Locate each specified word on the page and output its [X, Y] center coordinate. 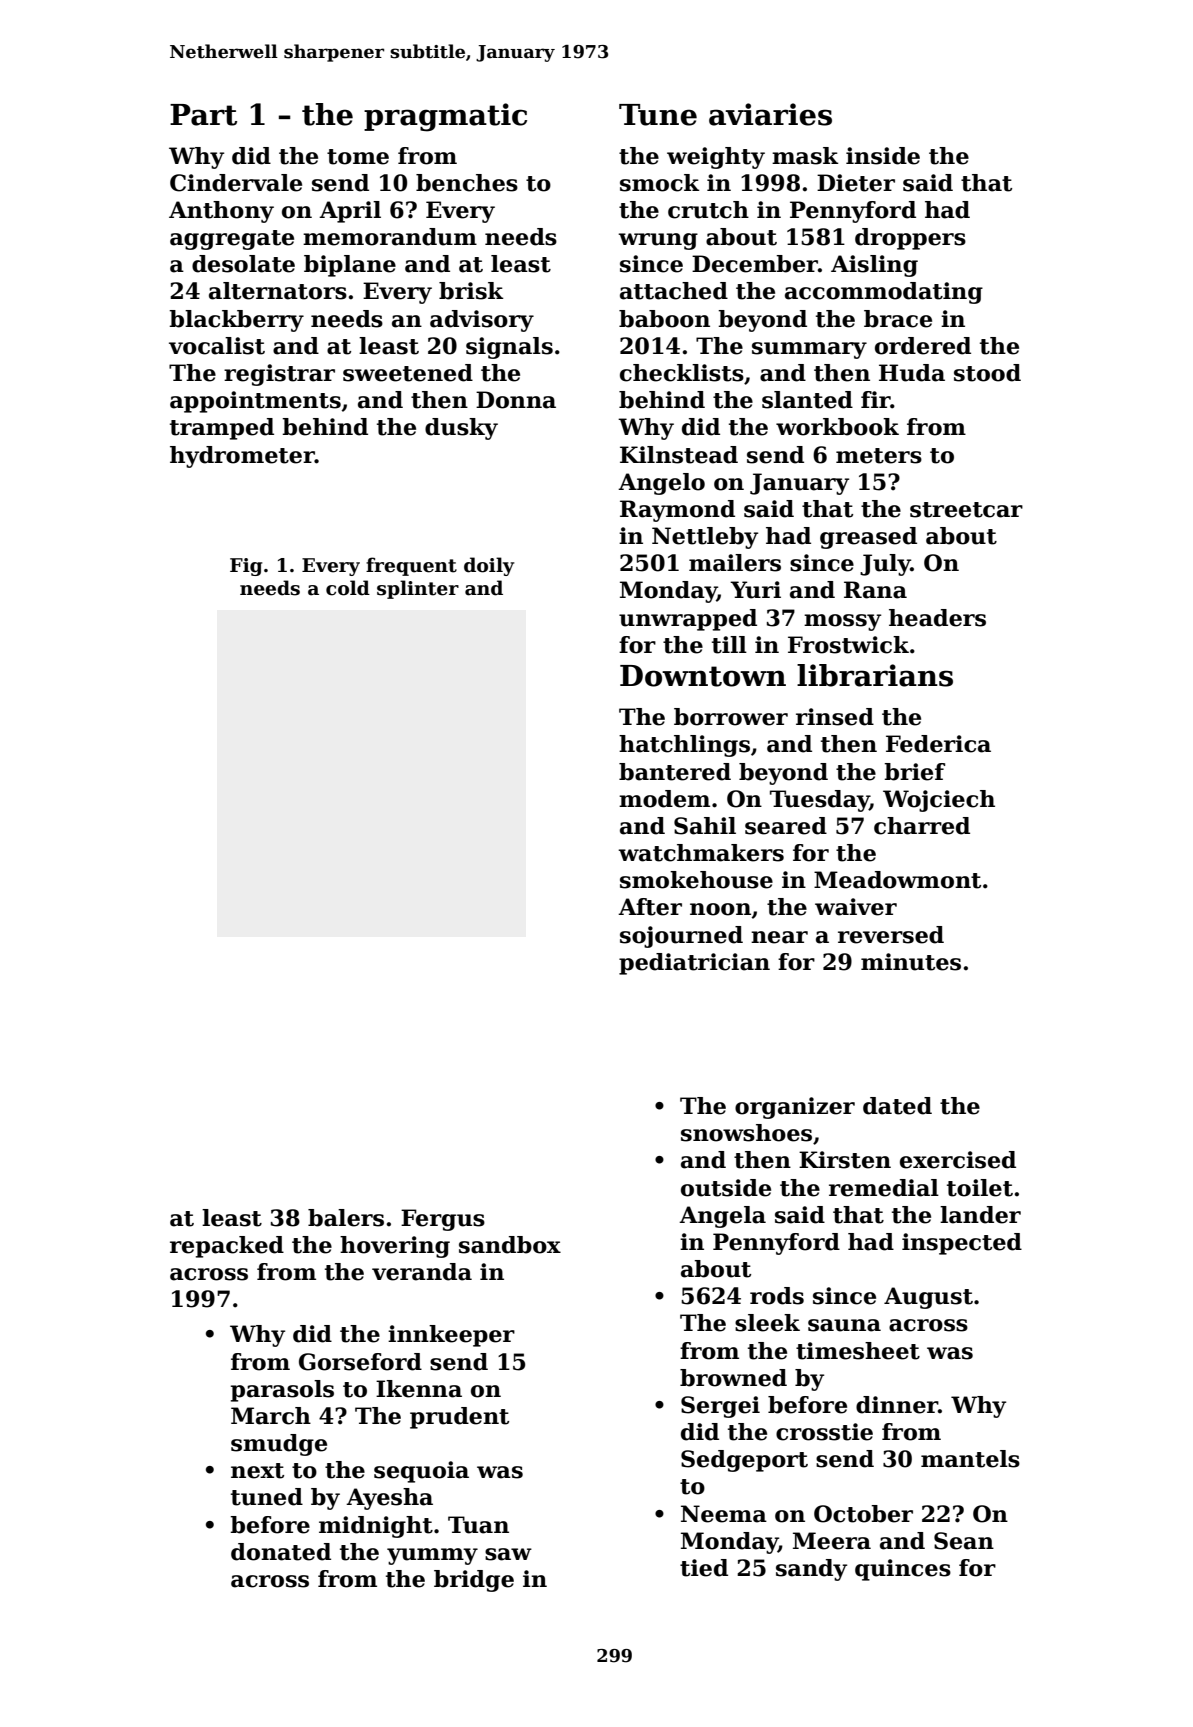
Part [203, 115]
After [650, 907]
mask [805, 156]
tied [704, 1568]
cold [348, 588]
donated [281, 1552]
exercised [958, 1160]
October [863, 1514]
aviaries [770, 114]
